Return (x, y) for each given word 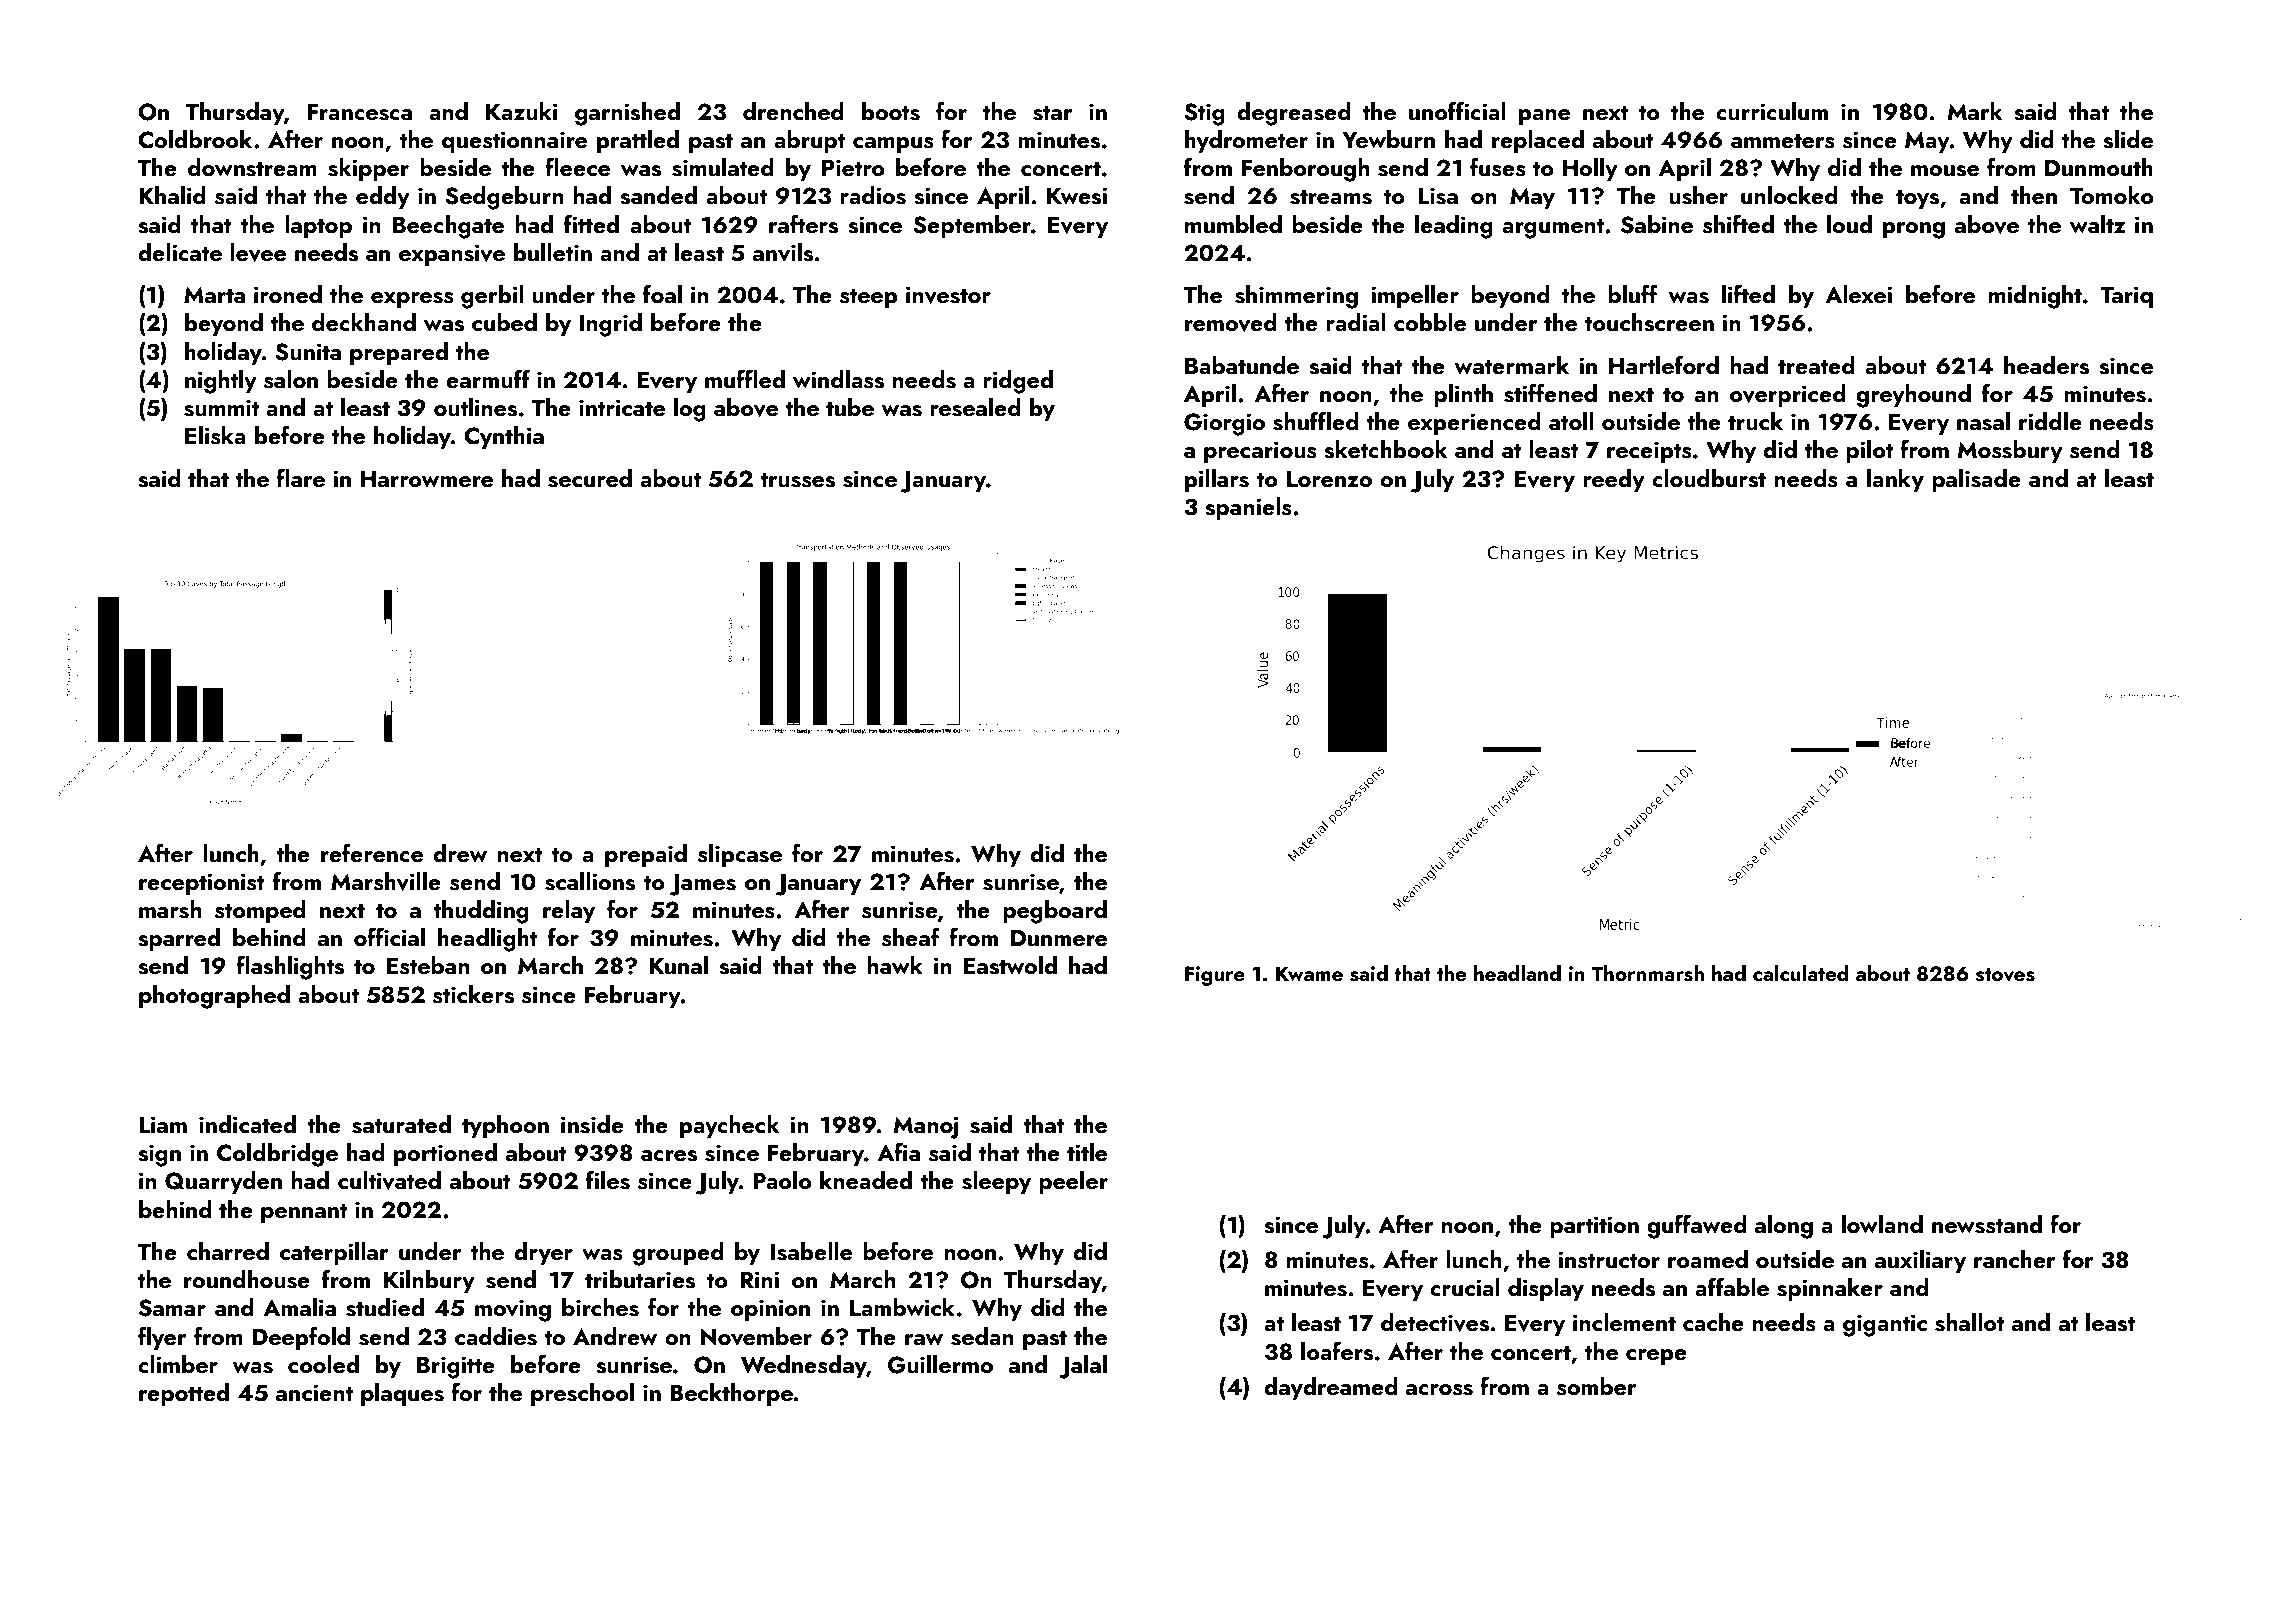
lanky (1895, 480)
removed (1231, 322)
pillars (1217, 480)
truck (1755, 421)
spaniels (1248, 508)
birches (600, 1307)
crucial (1465, 1287)
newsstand (1987, 1224)
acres (669, 1156)
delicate (180, 252)
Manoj (926, 1127)
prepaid (646, 855)
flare (300, 477)
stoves (2005, 975)
